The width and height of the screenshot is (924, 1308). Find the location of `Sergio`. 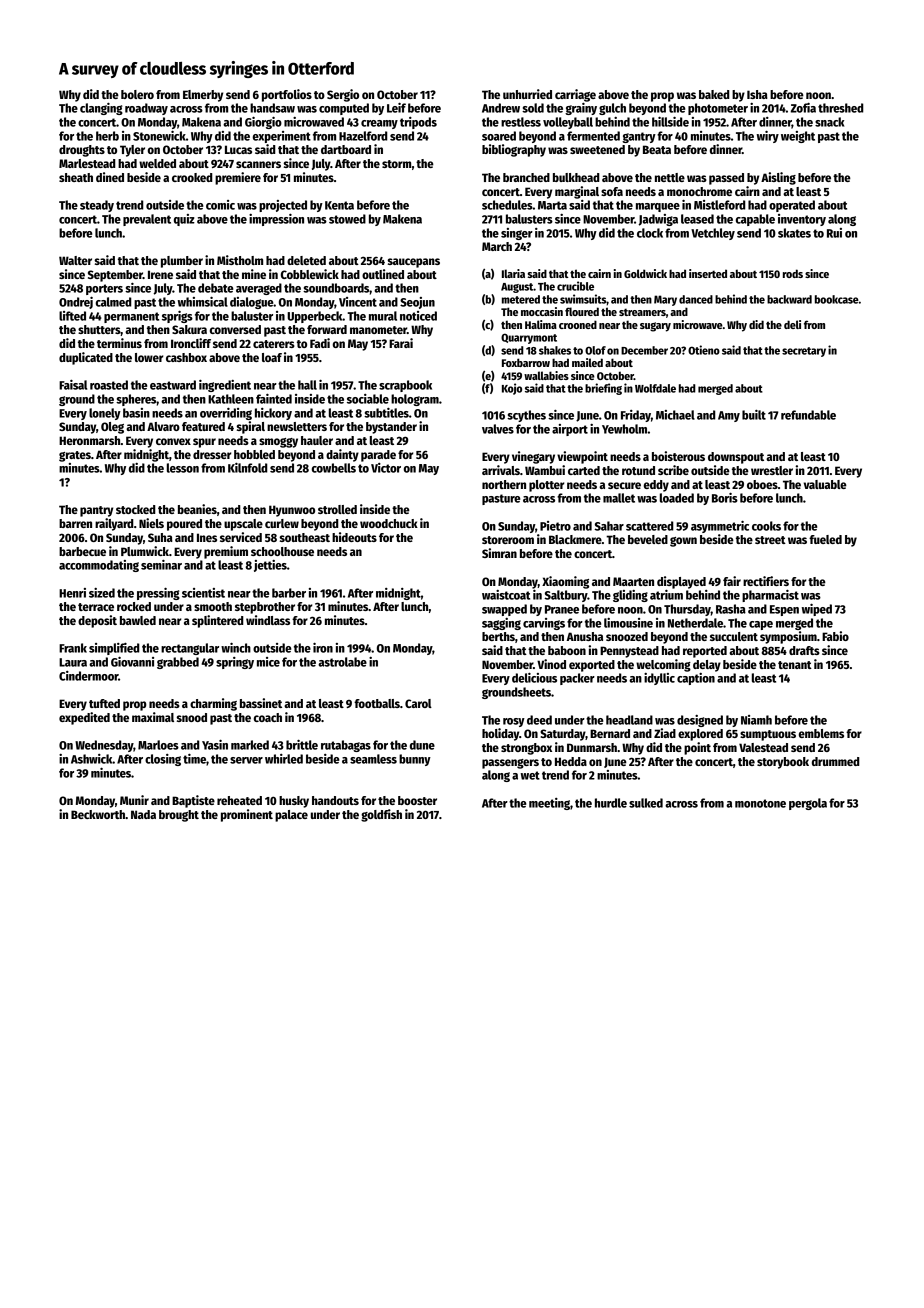

Sergio is located at coordinates (343, 95).
